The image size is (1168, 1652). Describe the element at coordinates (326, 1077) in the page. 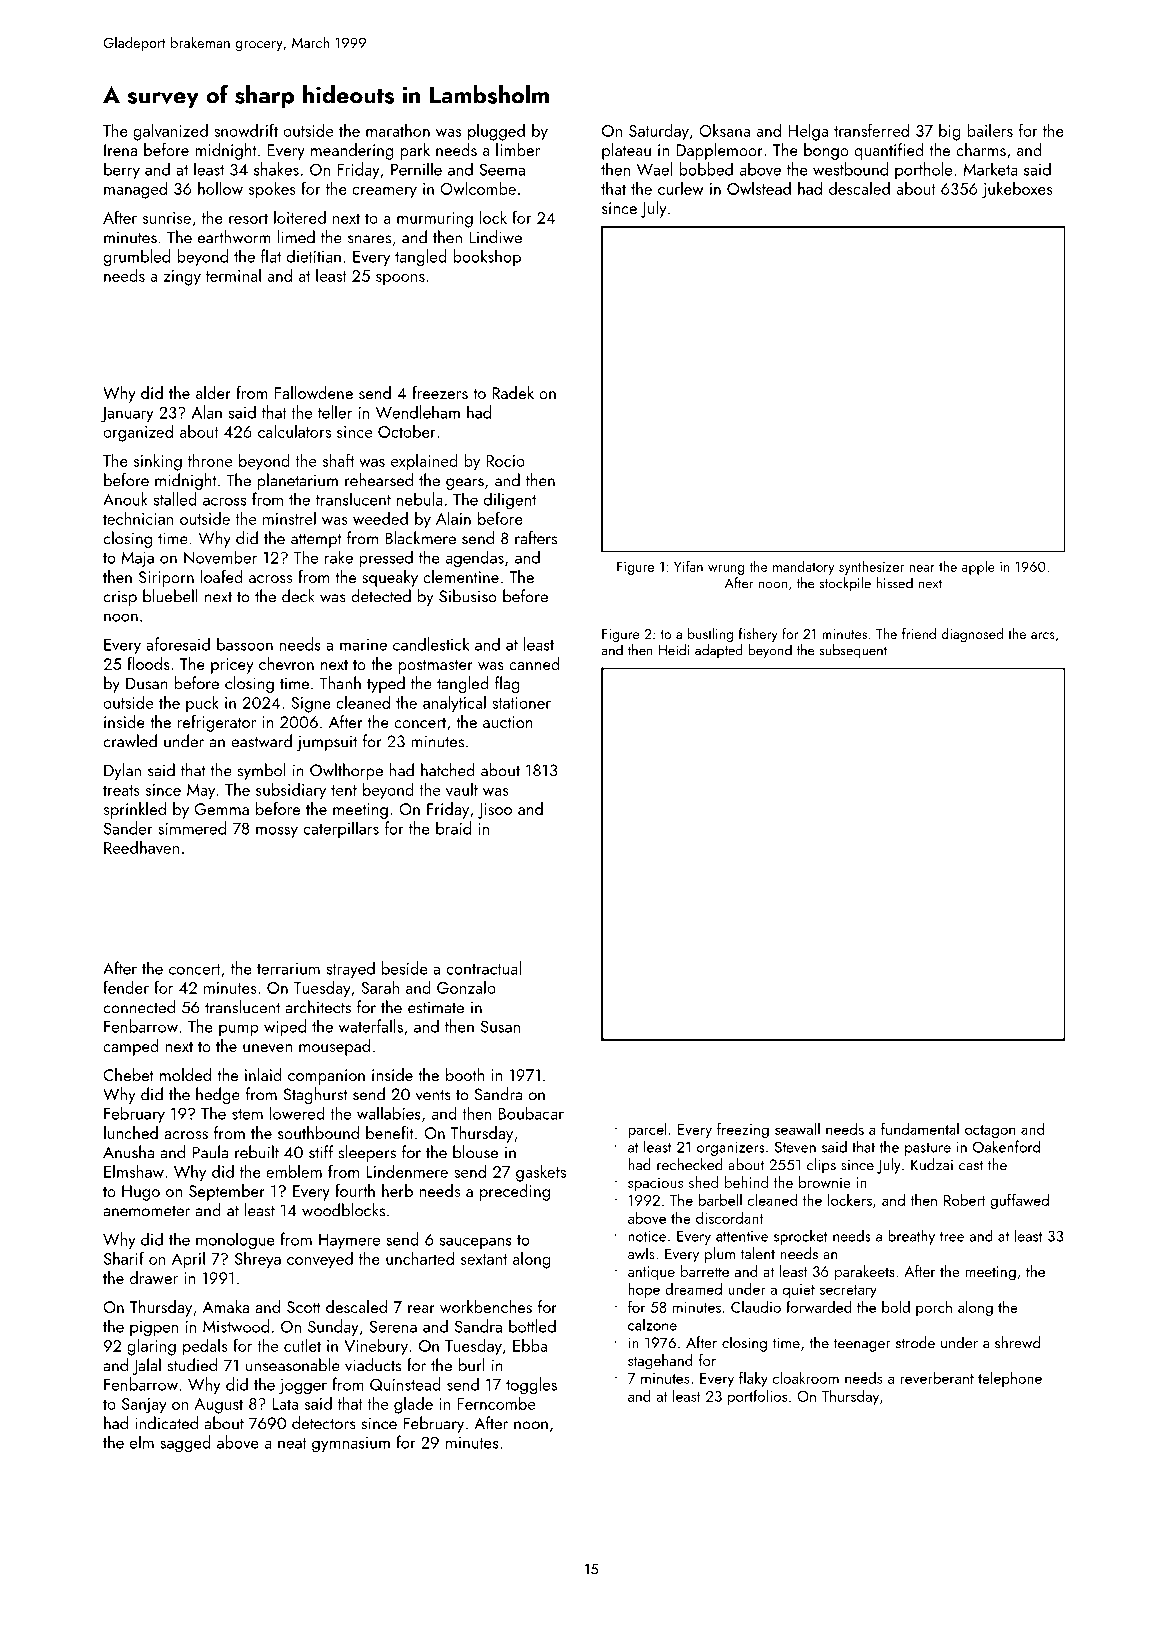

I see `companion` at that location.
